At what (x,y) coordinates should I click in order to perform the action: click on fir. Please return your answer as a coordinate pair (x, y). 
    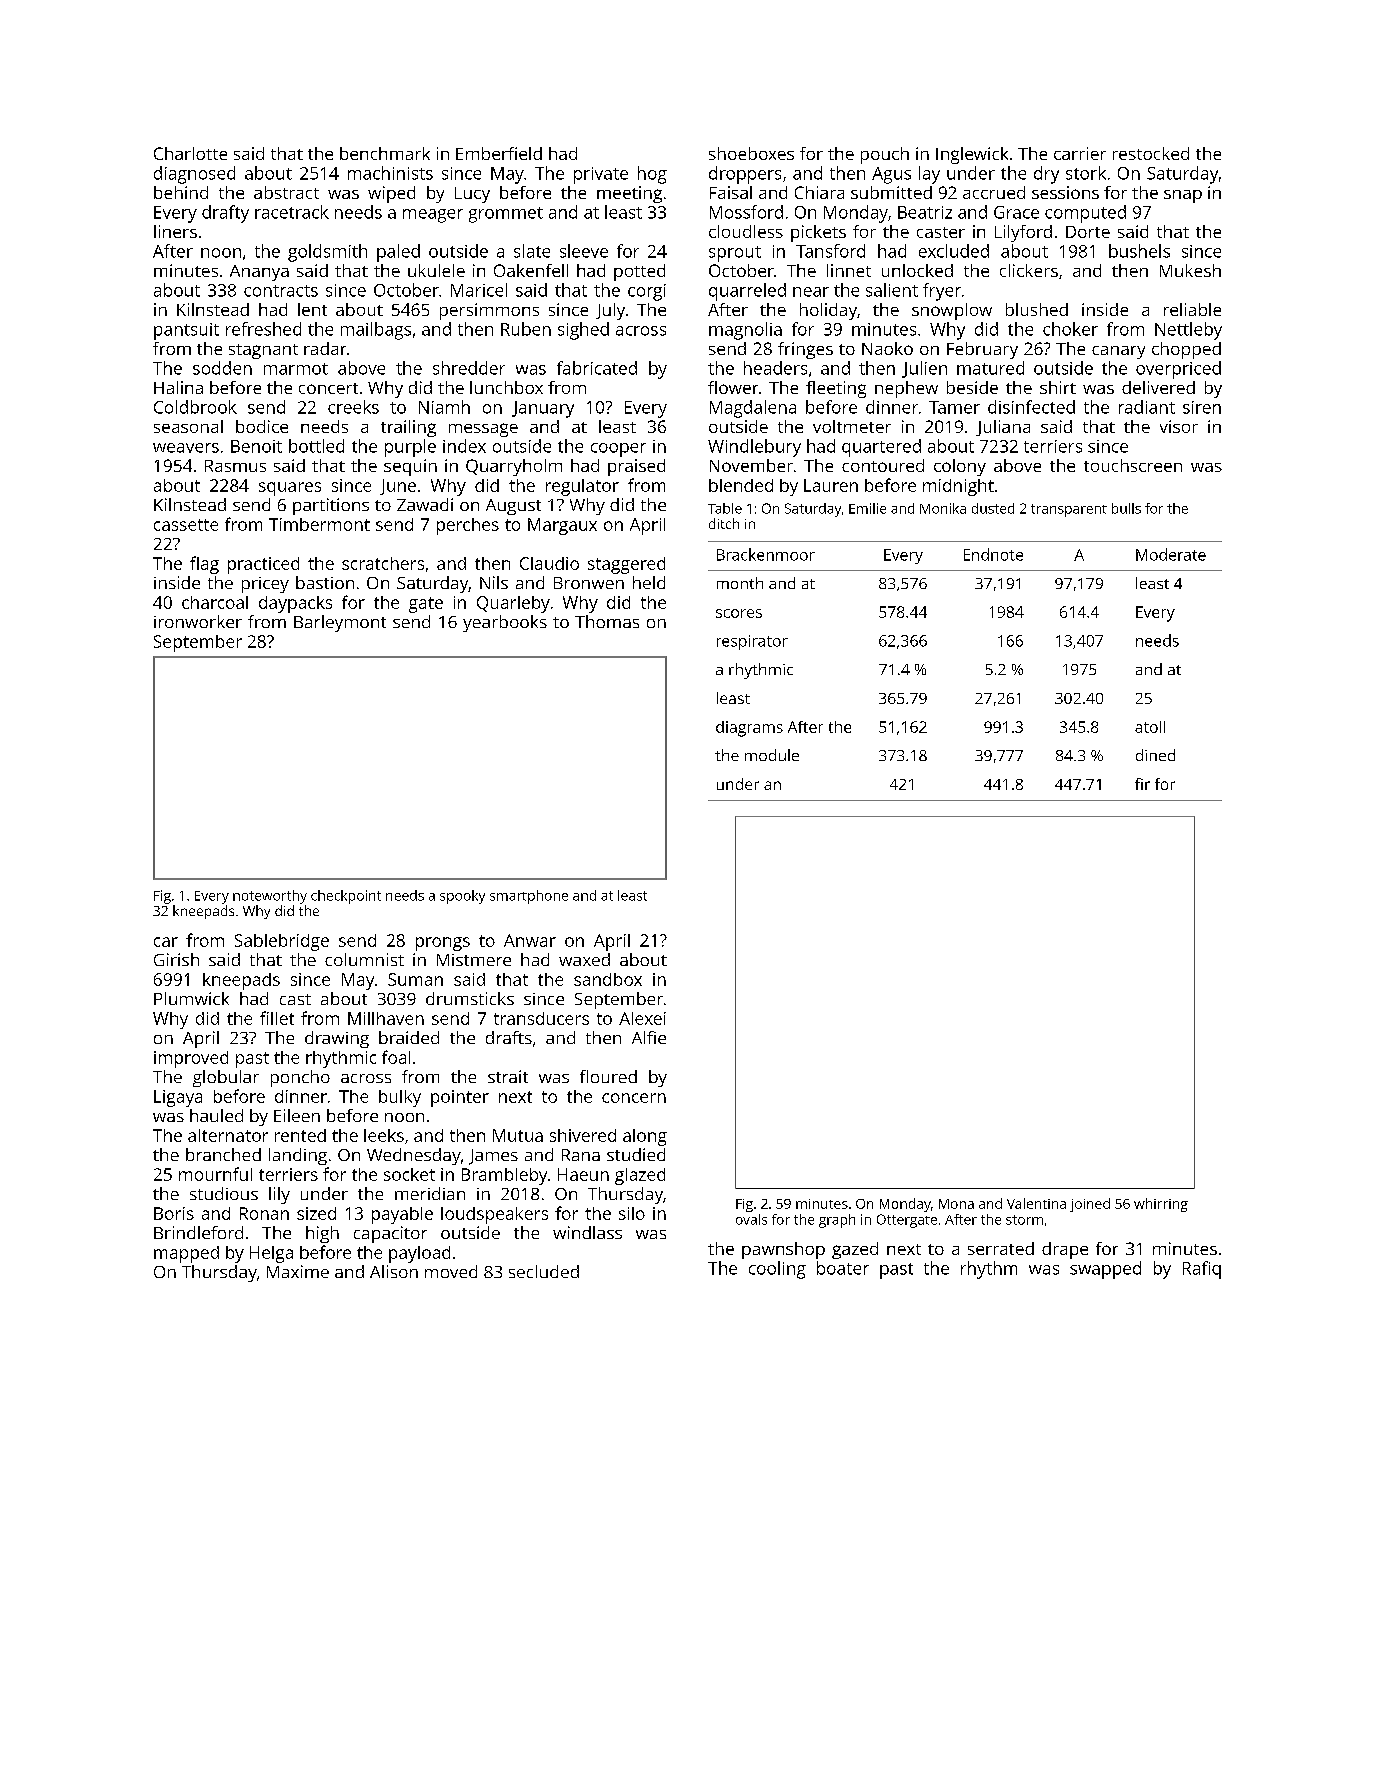
    Looking at the image, I should click on (1142, 784).
